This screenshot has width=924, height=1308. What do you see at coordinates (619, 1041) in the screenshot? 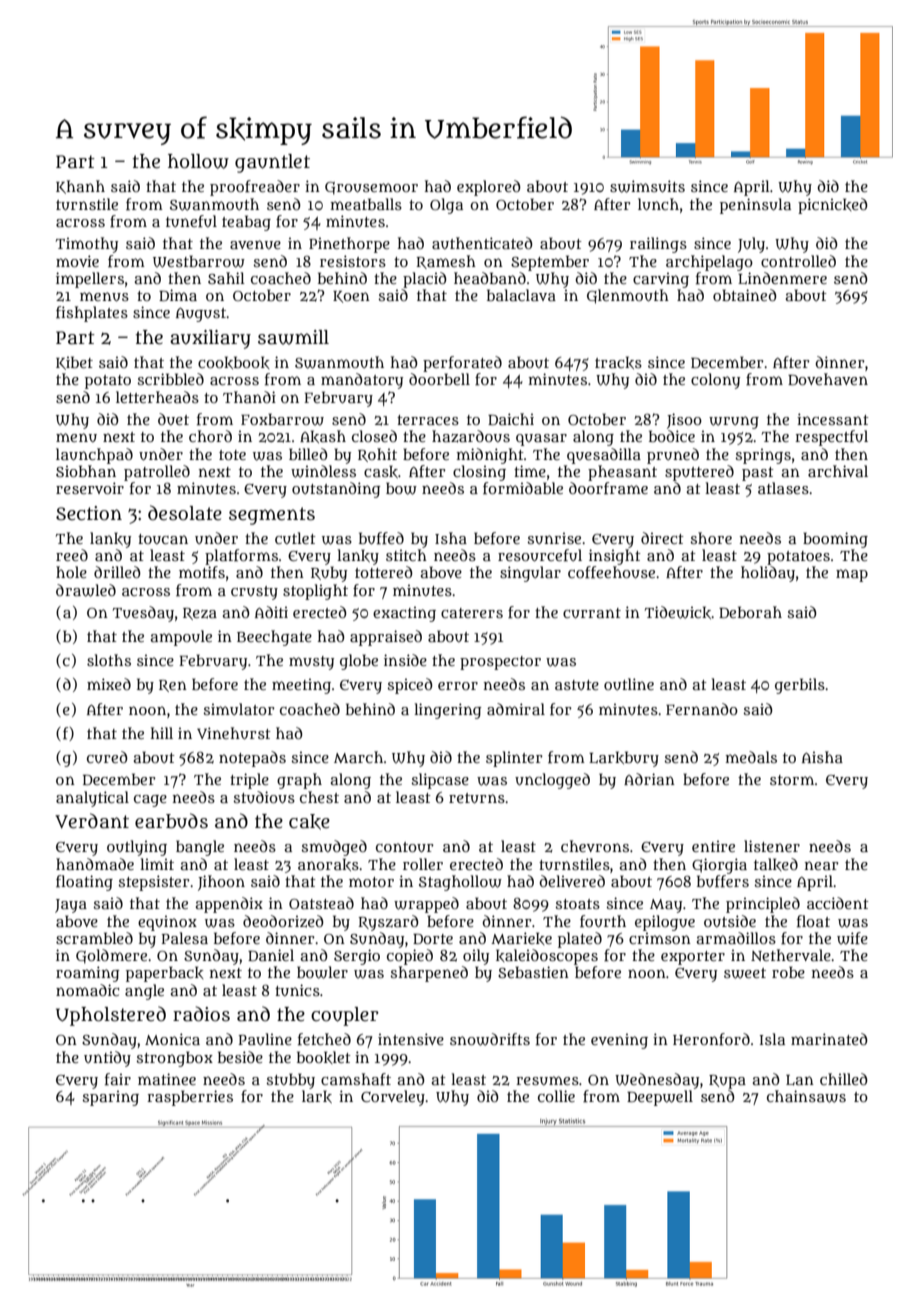
I see `evening` at bounding box center [619, 1041].
